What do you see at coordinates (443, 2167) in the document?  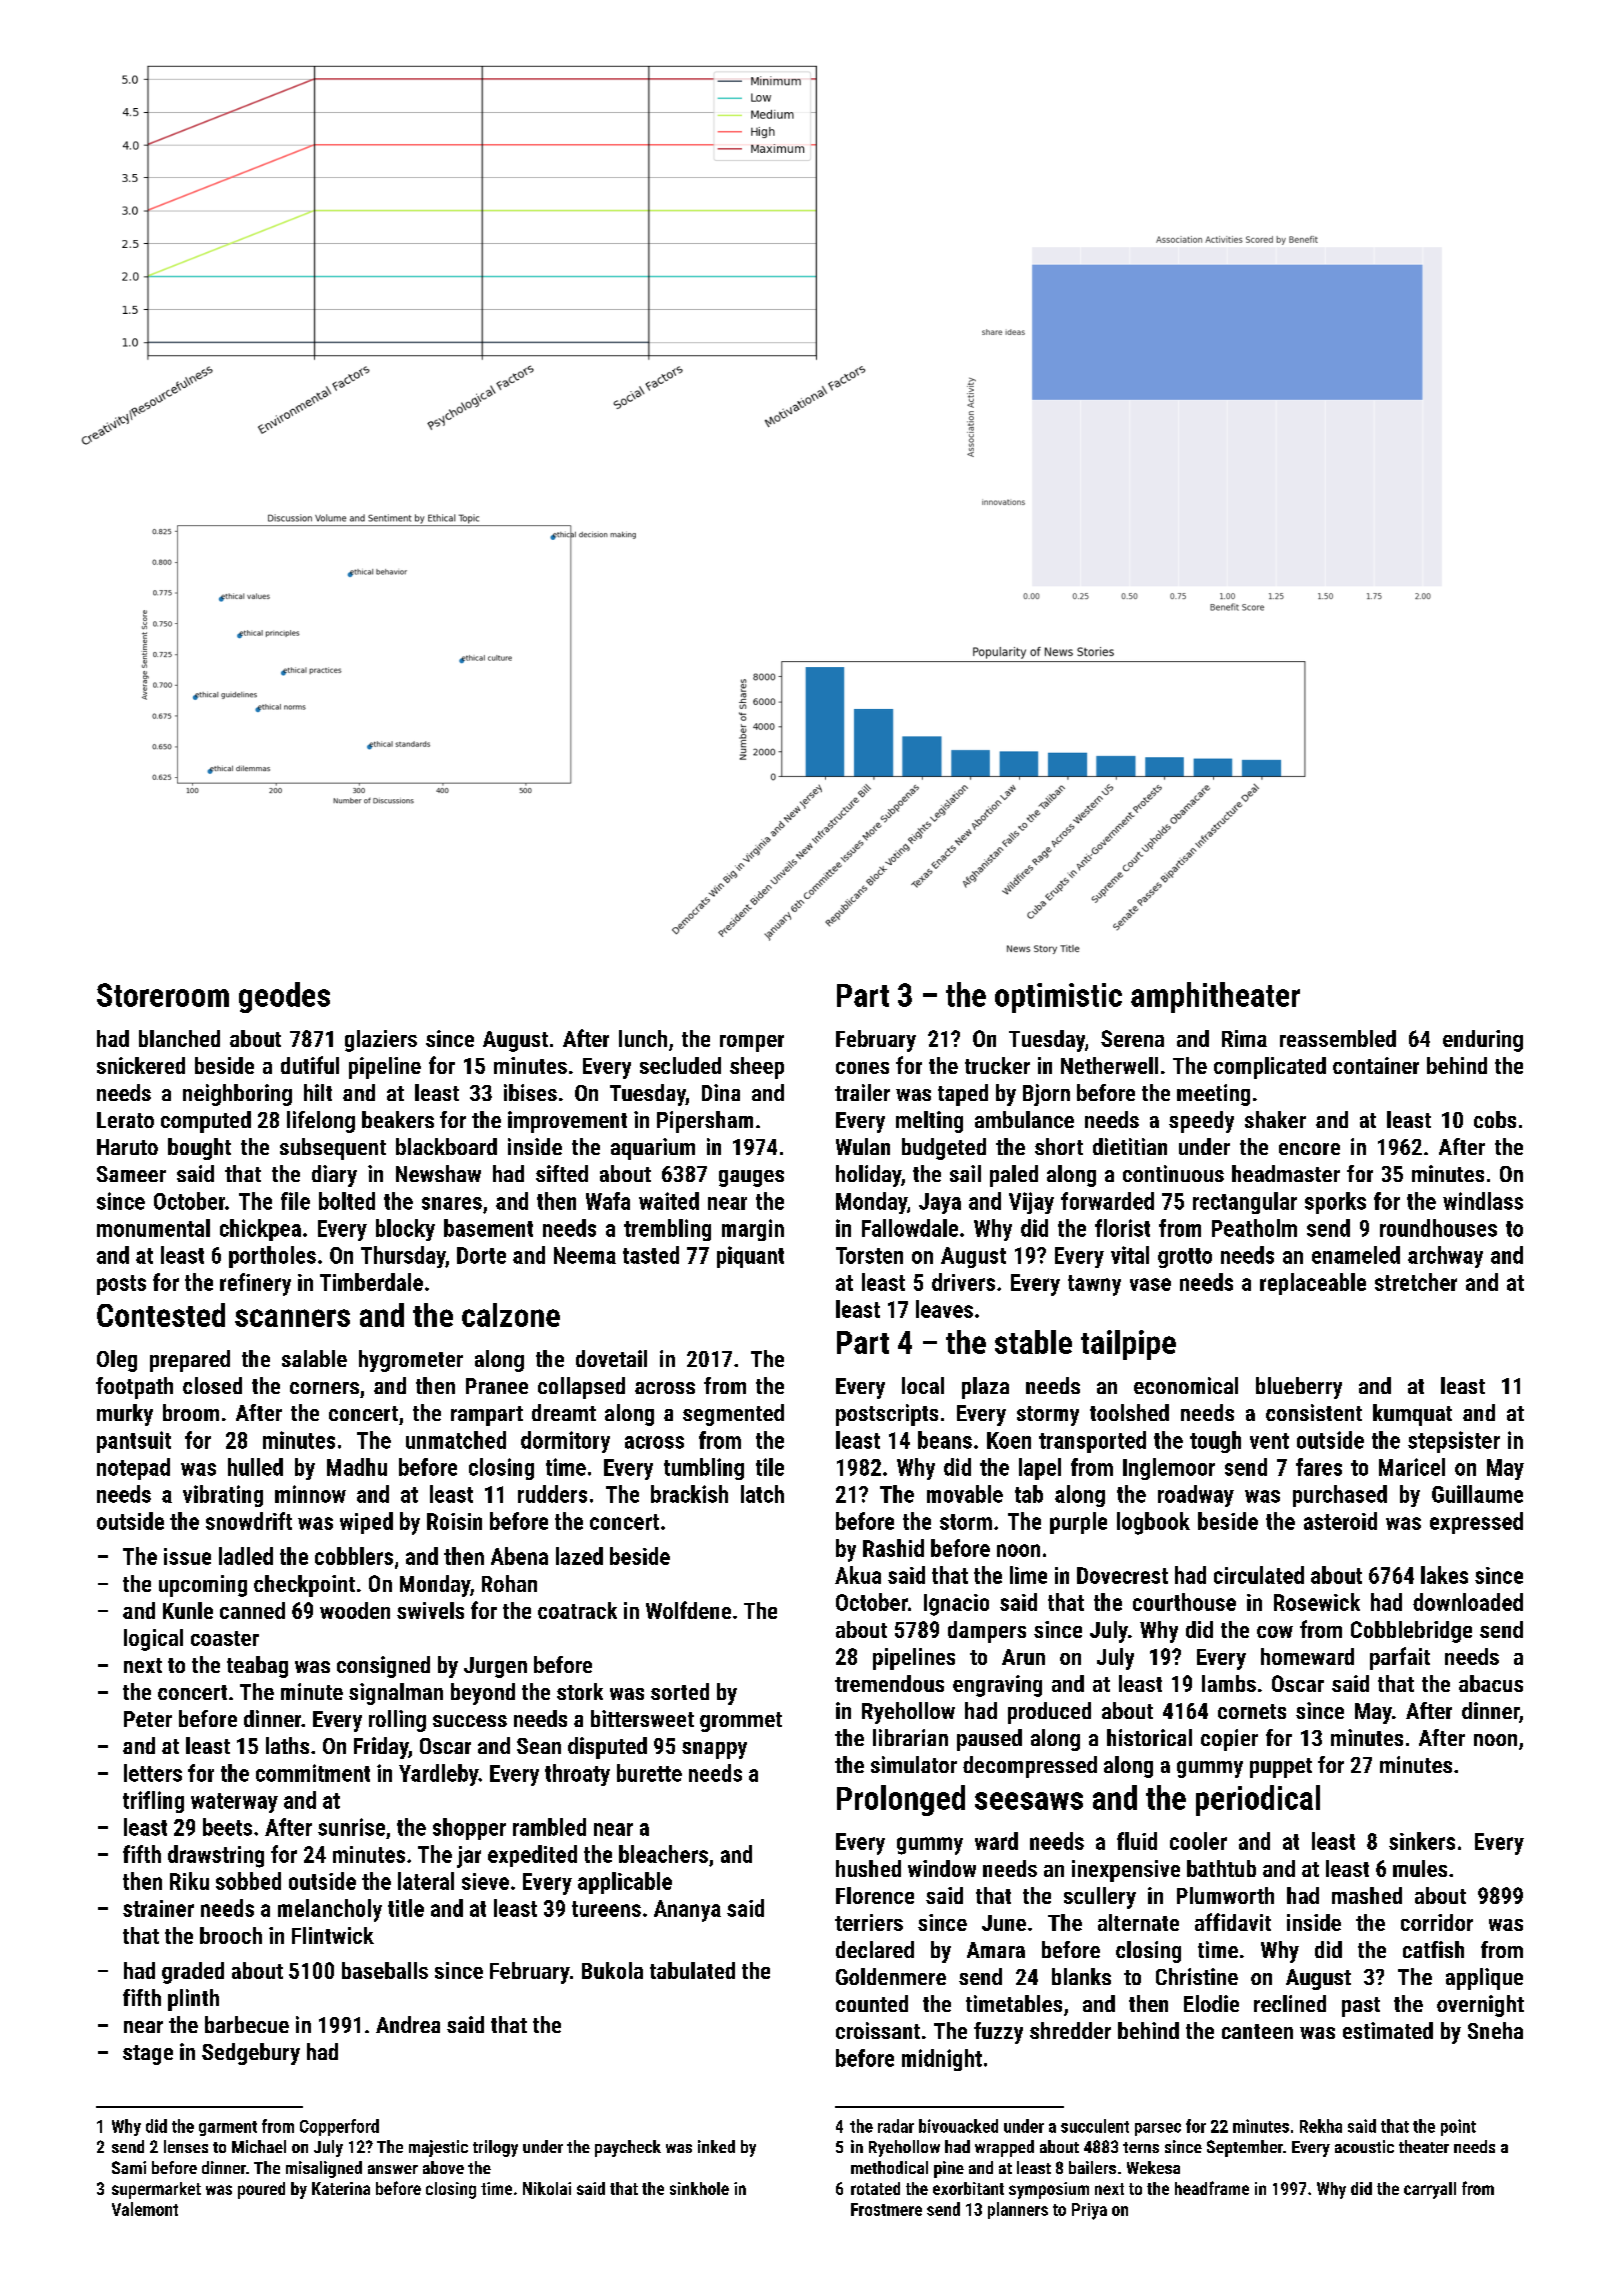 I see `above` at bounding box center [443, 2167].
